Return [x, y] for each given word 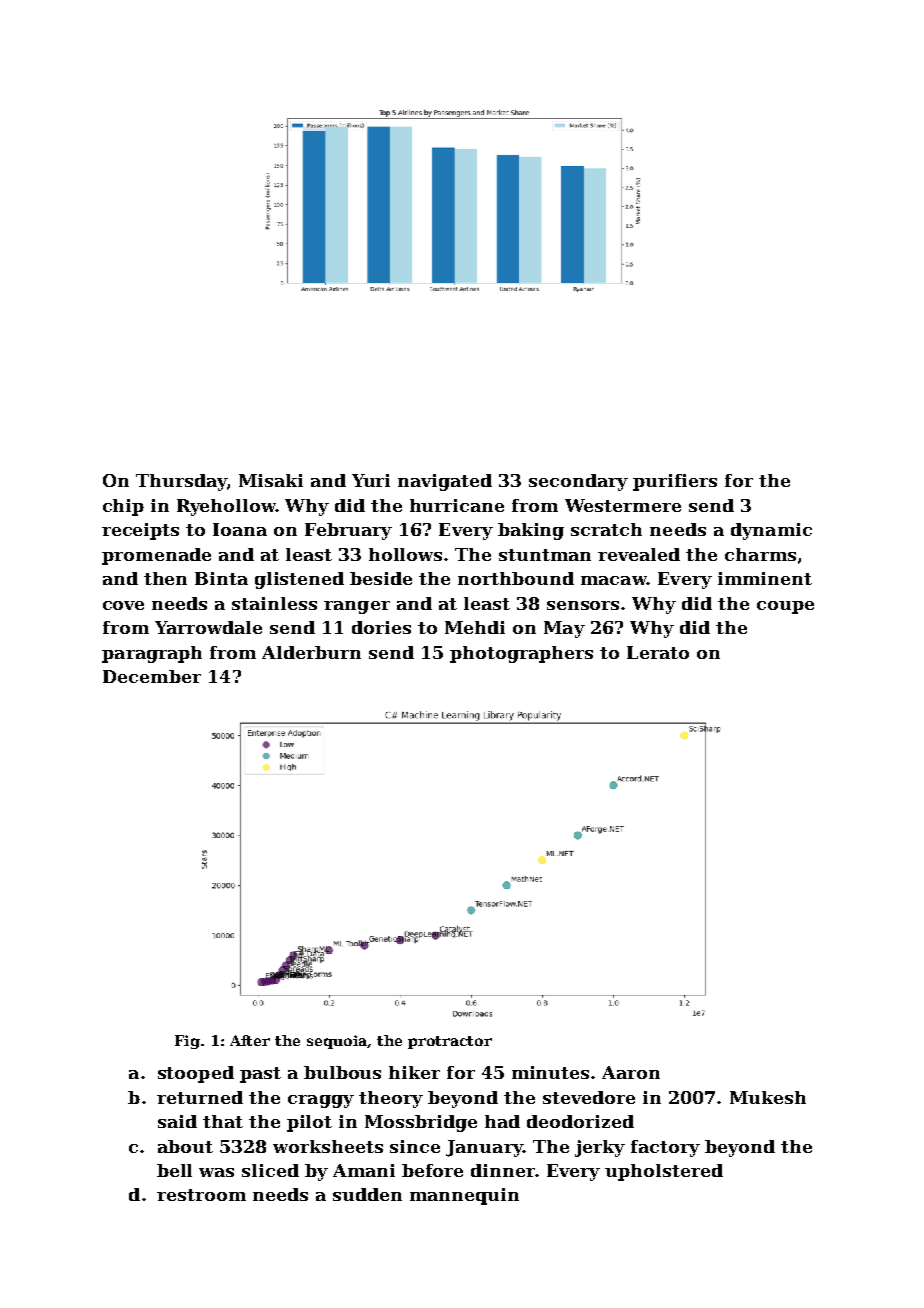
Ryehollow [226, 507]
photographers [521, 654]
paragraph [152, 654]
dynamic [771, 531]
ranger [357, 607]
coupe [785, 607]
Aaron [631, 1072]
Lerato [658, 652]
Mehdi [475, 627]
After [250, 1040]
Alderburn [311, 652]
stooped [196, 1074]
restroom [201, 1195]
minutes [550, 1072]
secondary [578, 482]
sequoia [337, 1042]
